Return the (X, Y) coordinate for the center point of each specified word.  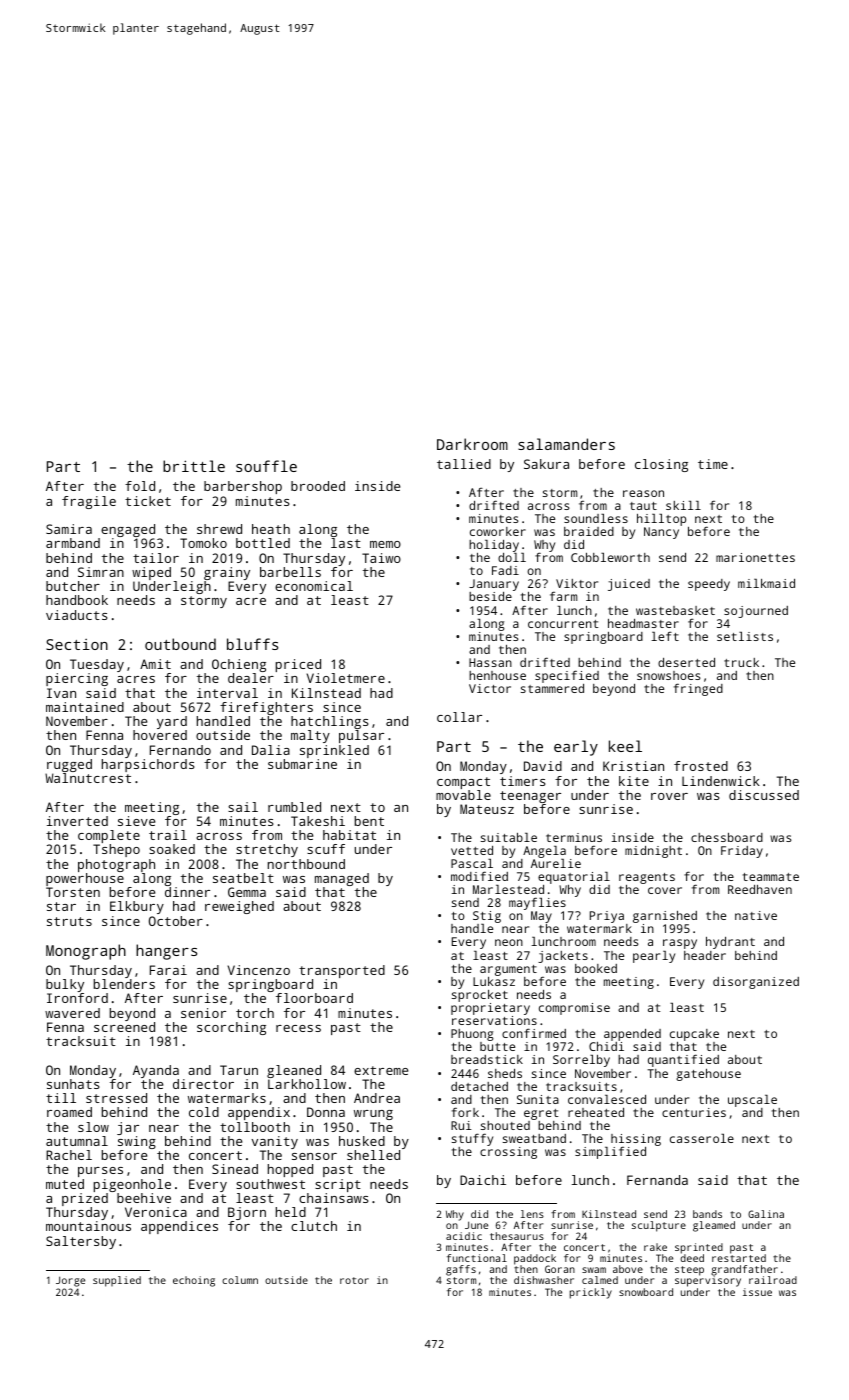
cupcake (694, 1035)
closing (661, 465)
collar (459, 717)
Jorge (70, 1281)
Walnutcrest (88, 778)
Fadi (505, 570)
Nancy (661, 533)
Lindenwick (721, 781)
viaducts (77, 615)
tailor (156, 558)
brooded (318, 486)
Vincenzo (259, 970)
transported (342, 971)
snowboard (646, 1292)
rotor (354, 1280)
